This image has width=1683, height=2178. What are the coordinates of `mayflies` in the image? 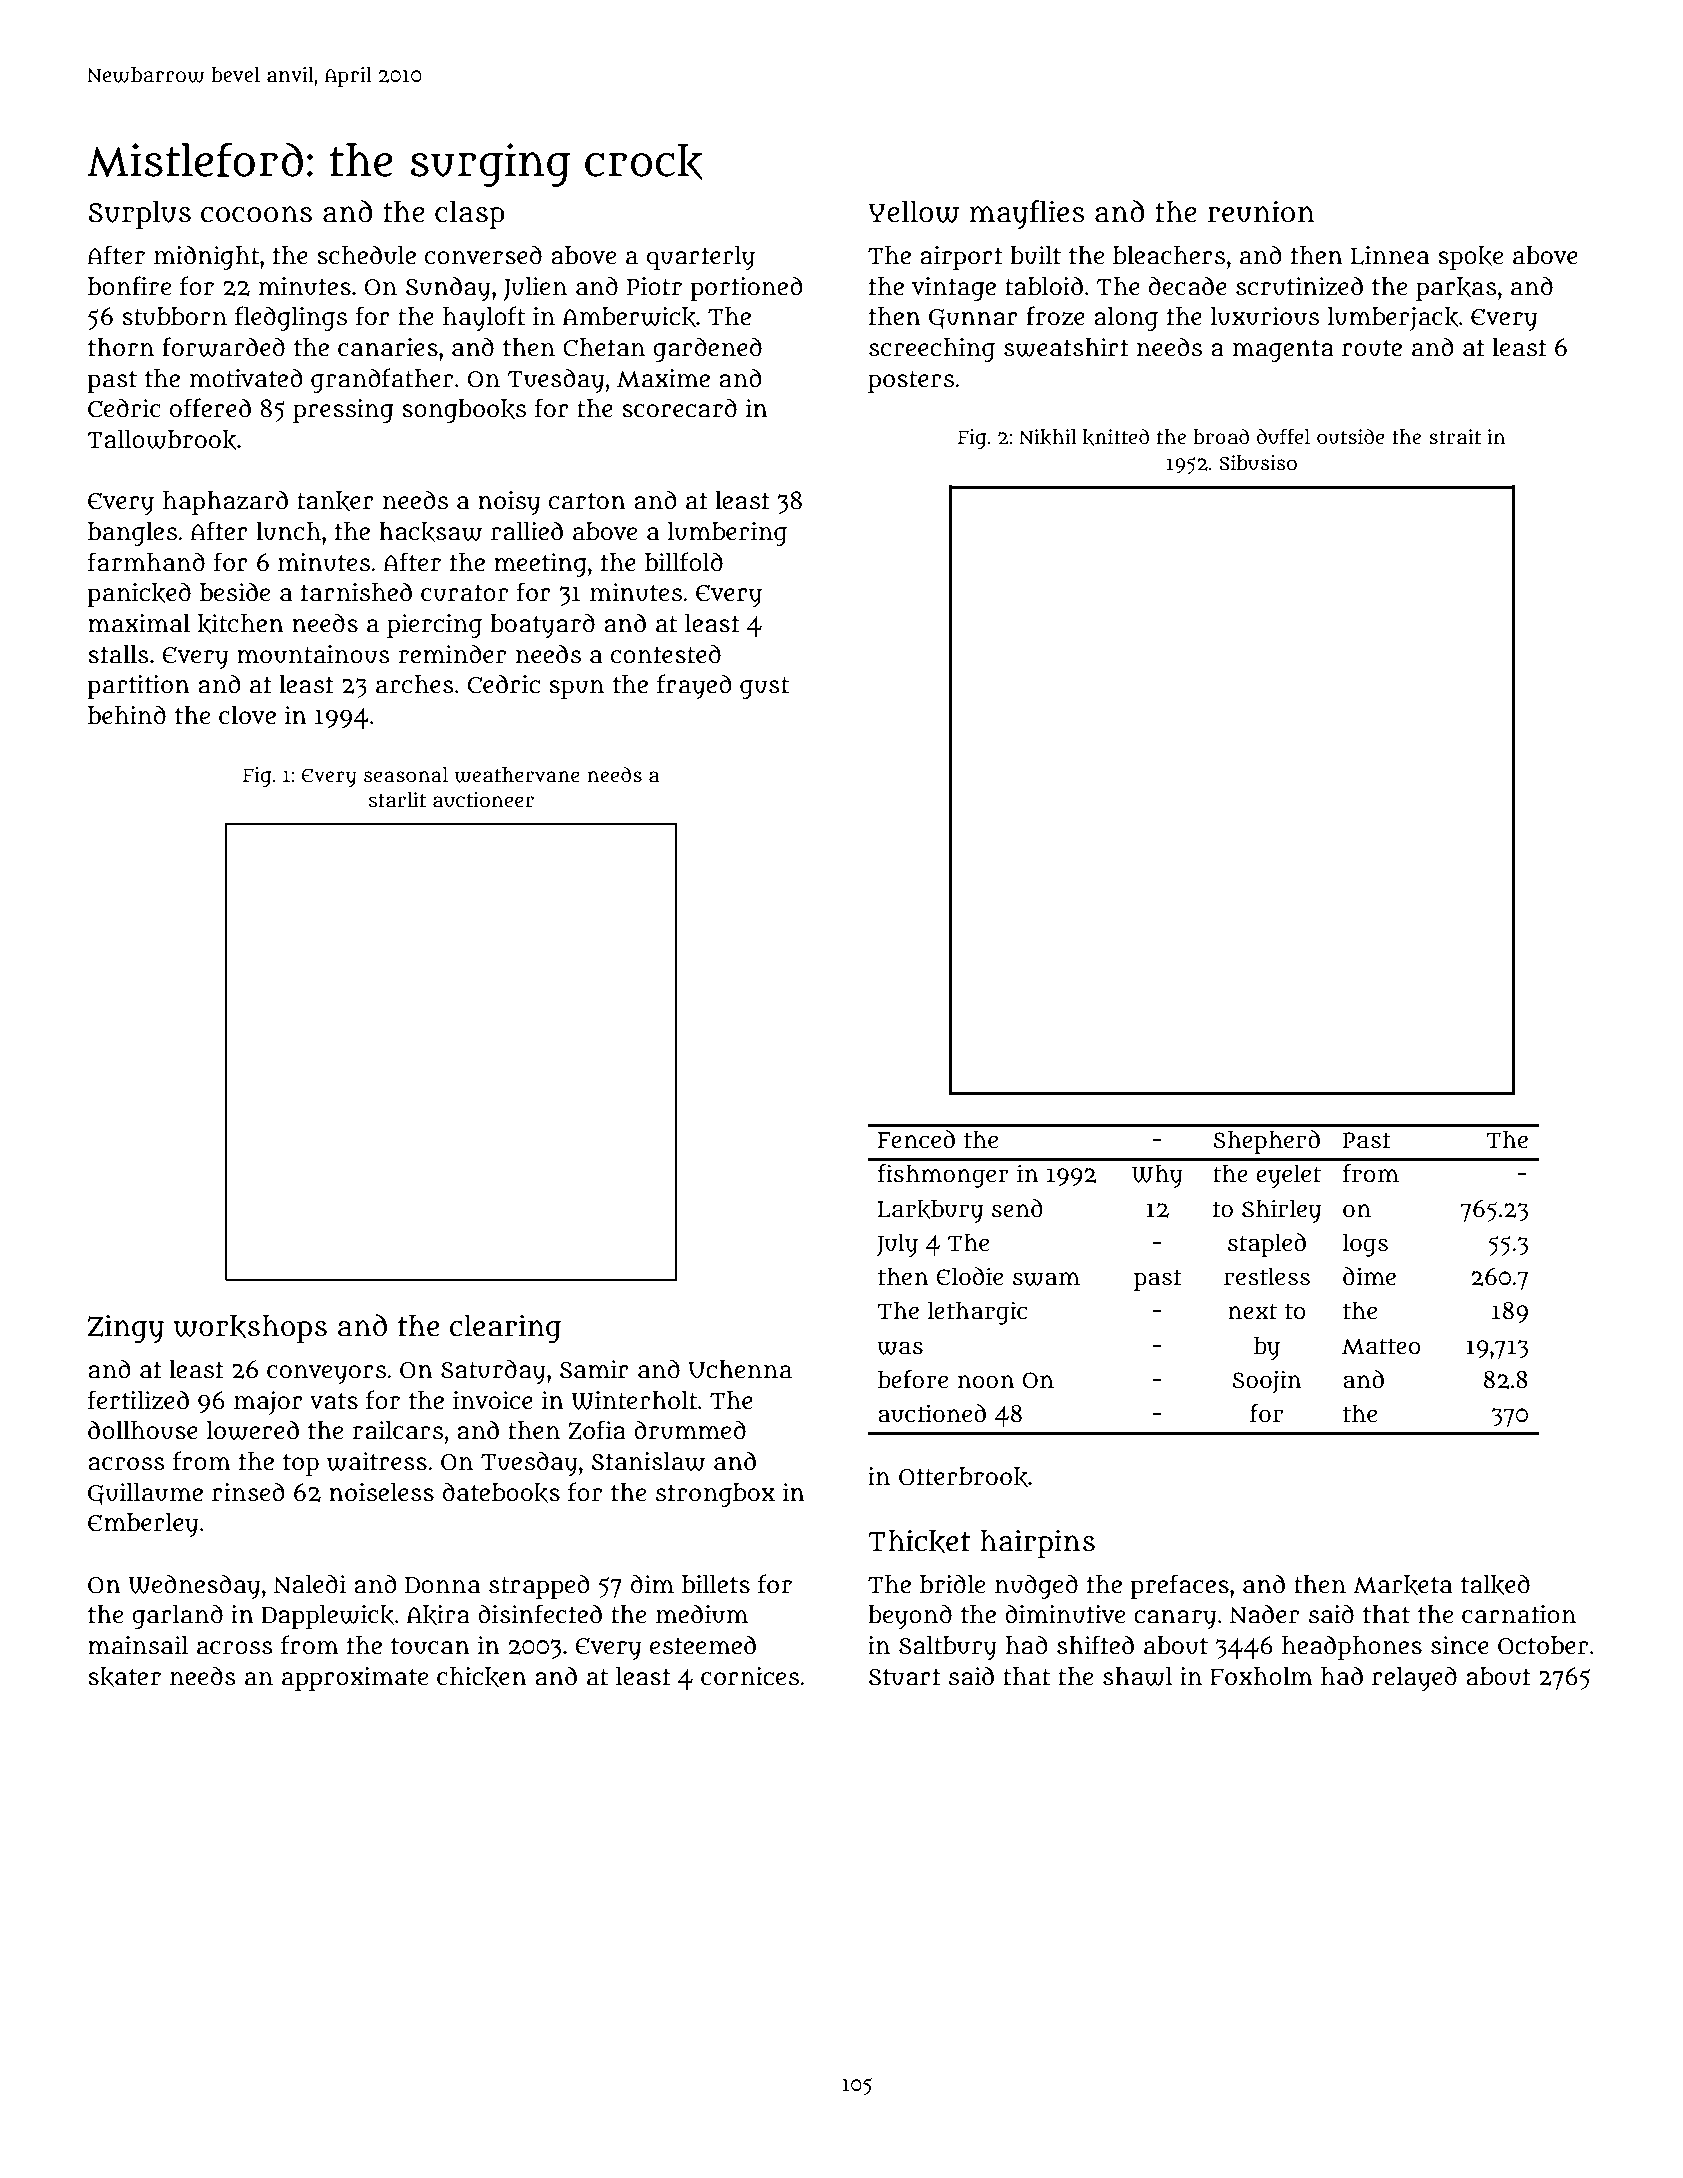 It's located at (1027, 214).
